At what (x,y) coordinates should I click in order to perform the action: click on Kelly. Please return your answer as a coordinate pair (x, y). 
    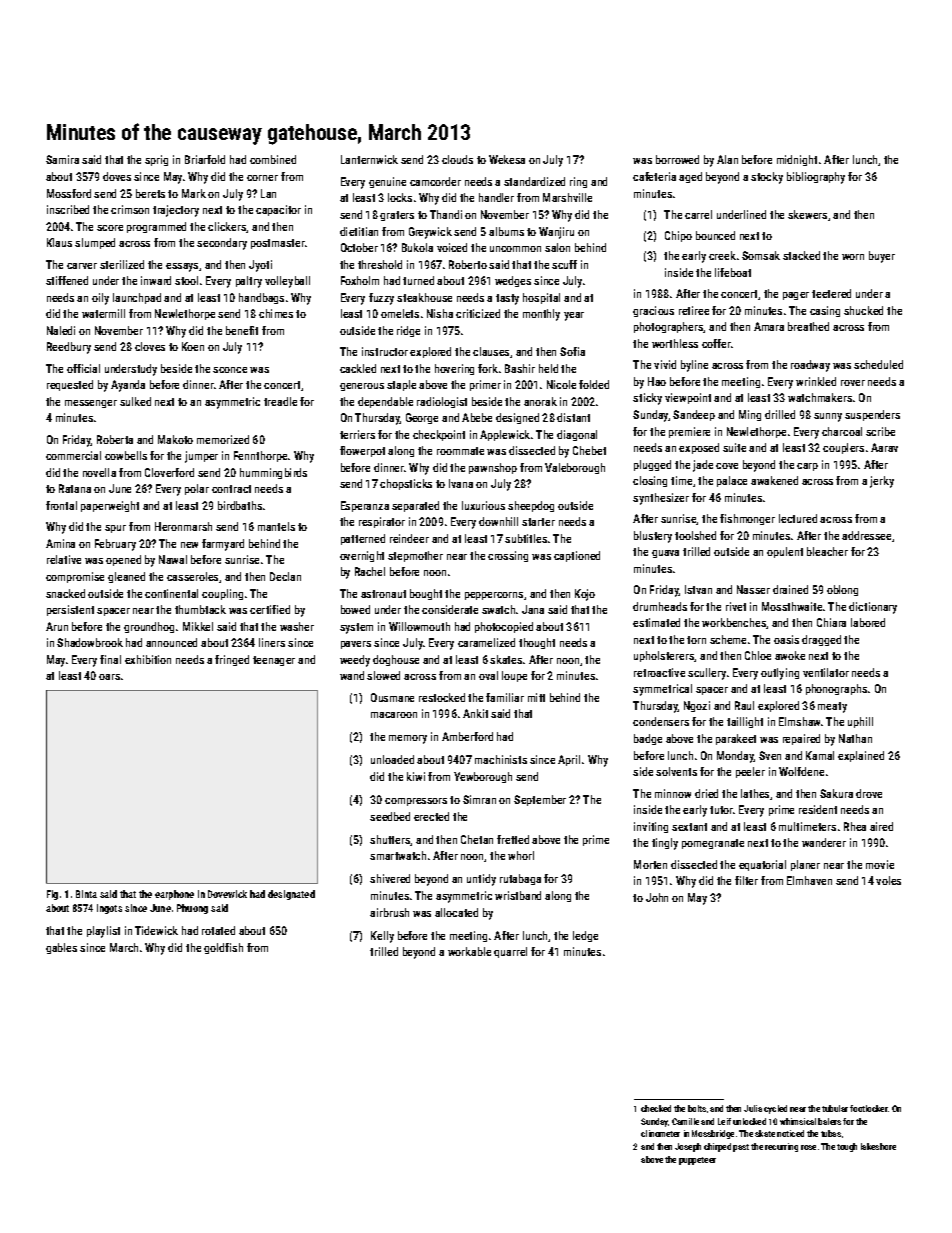
    Looking at the image, I should click on (382, 937).
